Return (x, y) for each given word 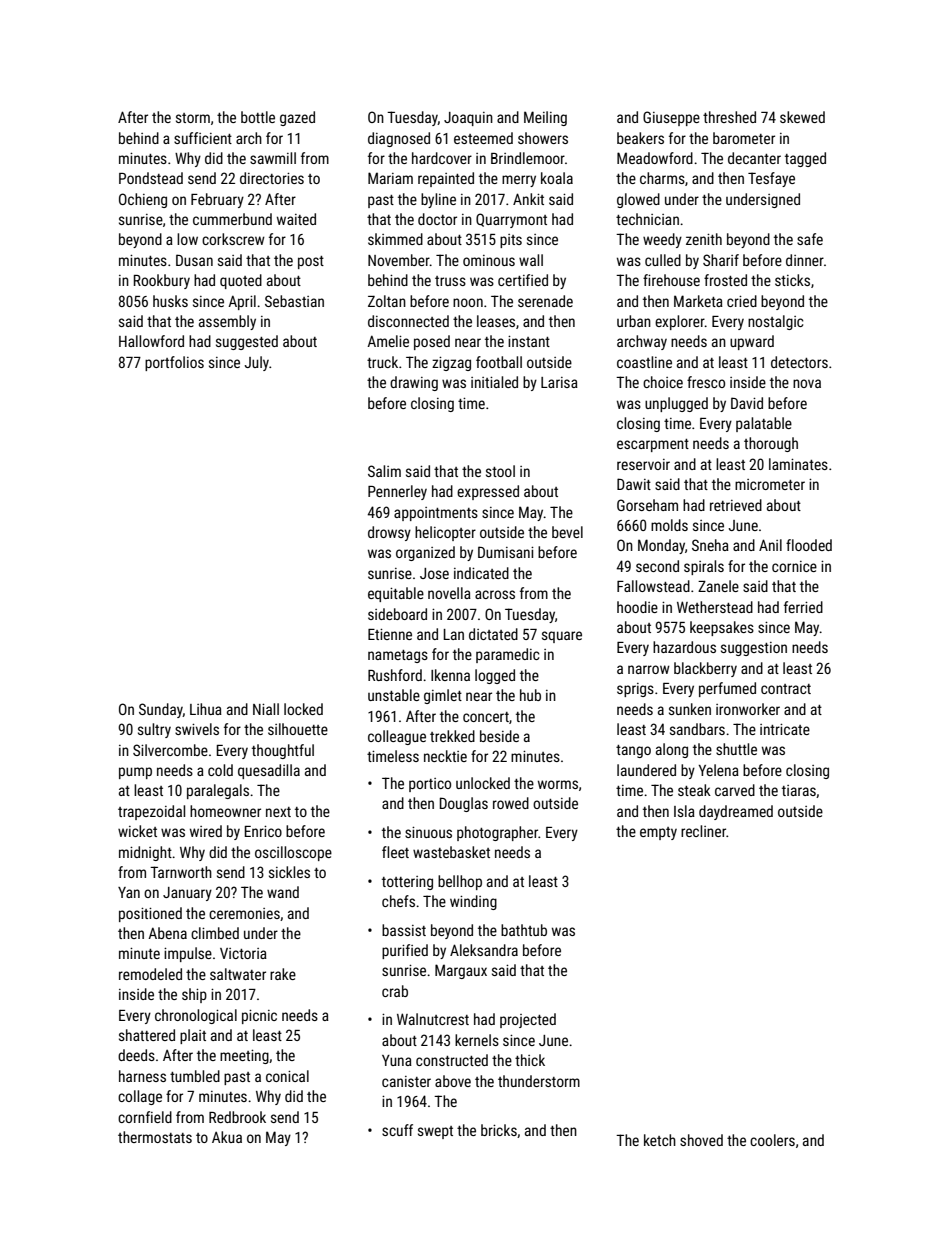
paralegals (218, 791)
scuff (397, 1130)
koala (557, 178)
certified (523, 280)
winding (473, 902)
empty (658, 833)
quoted (241, 281)
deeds (136, 1055)
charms (662, 178)
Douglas (464, 804)
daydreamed (736, 812)
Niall (266, 709)
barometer (744, 138)
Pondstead (151, 178)
